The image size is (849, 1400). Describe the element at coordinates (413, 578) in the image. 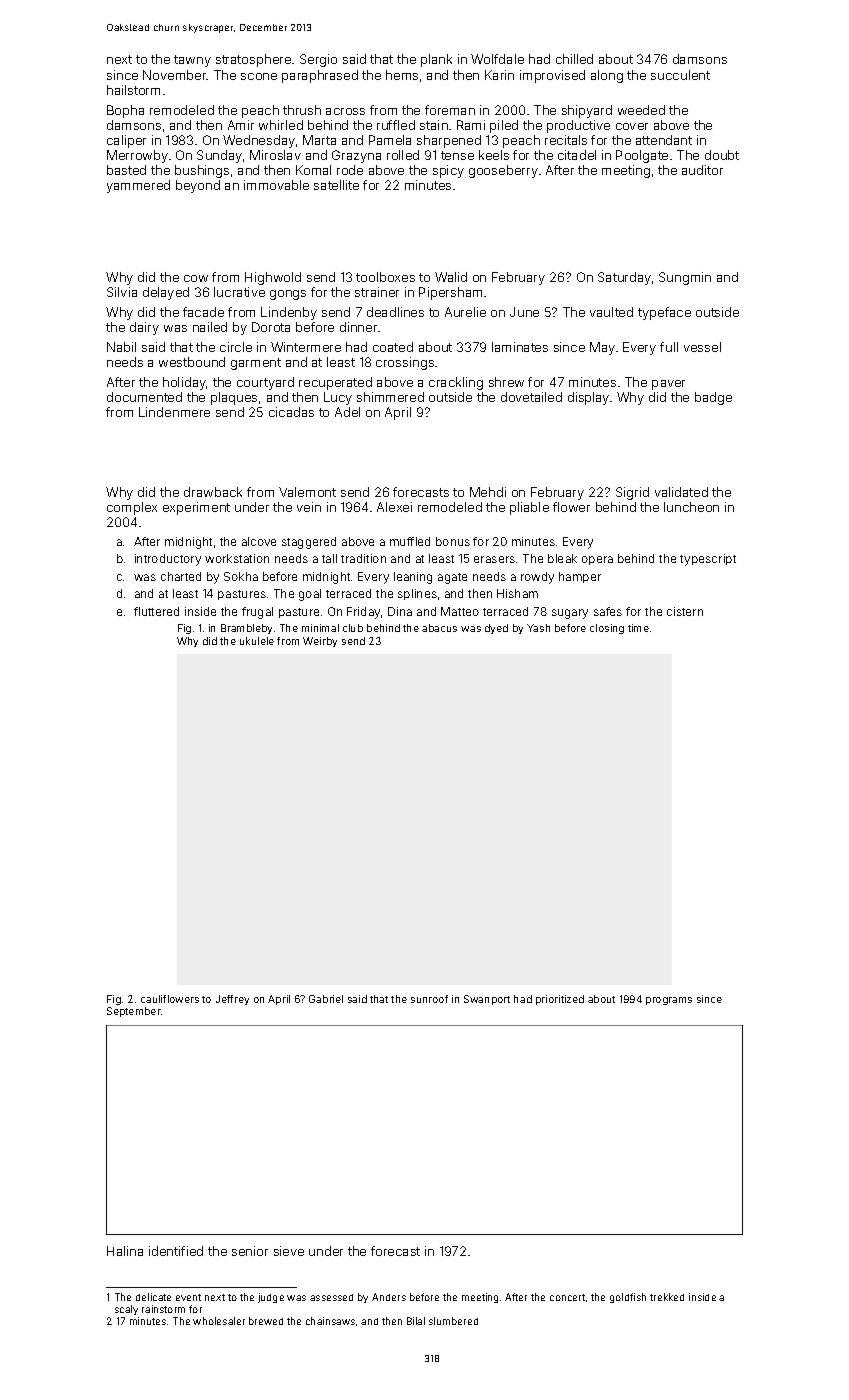

I see `leaning` at that location.
